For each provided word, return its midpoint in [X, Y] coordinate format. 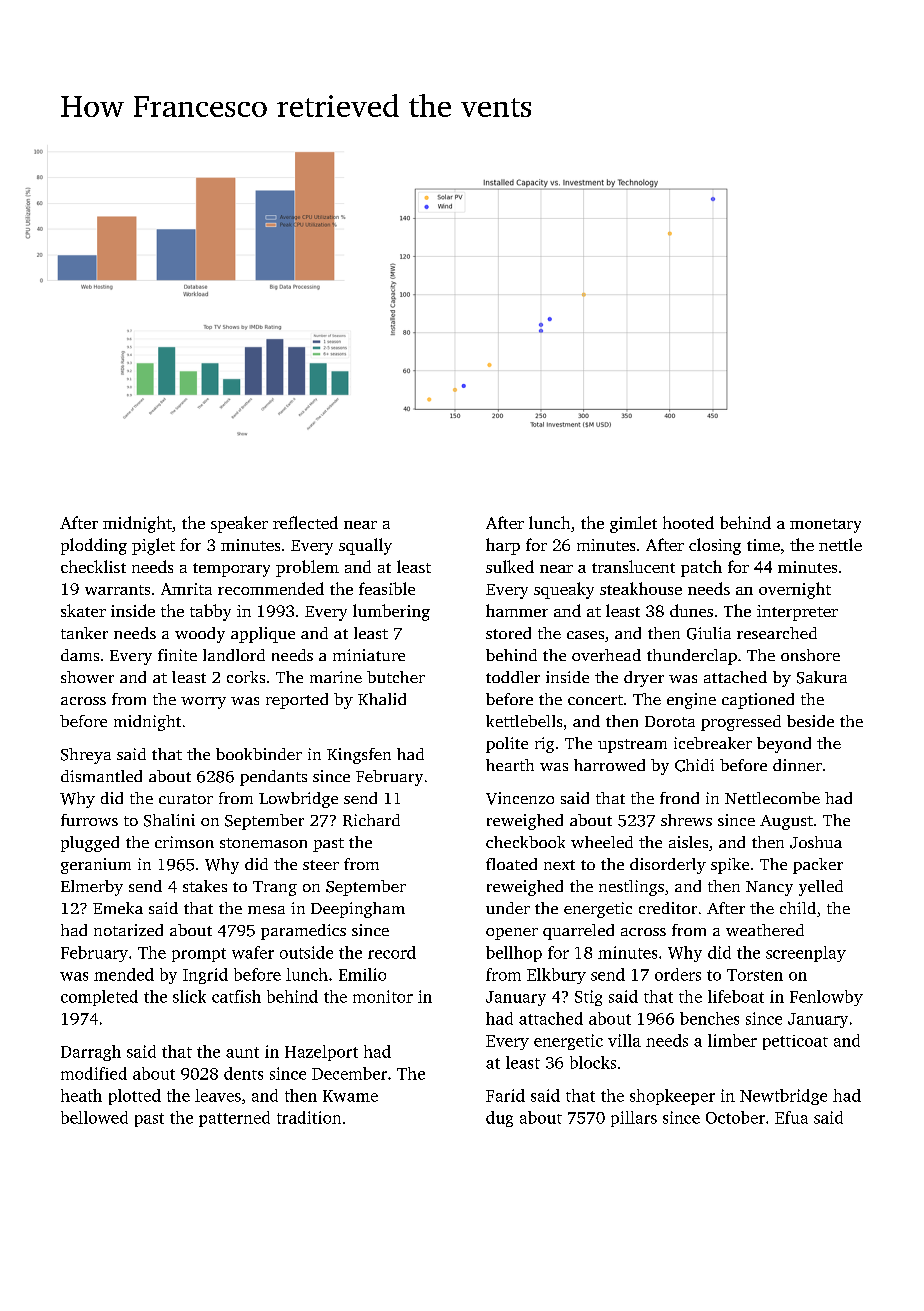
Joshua [816, 842]
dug [499, 1119]
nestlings [631, 888]
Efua [791, 1117]
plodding [94, 546]
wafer [253, 952]
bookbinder [259, 754]
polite [507, 745]
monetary [825, 526]
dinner [797, 765]
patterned [234, 1119]
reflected [305, 522]
